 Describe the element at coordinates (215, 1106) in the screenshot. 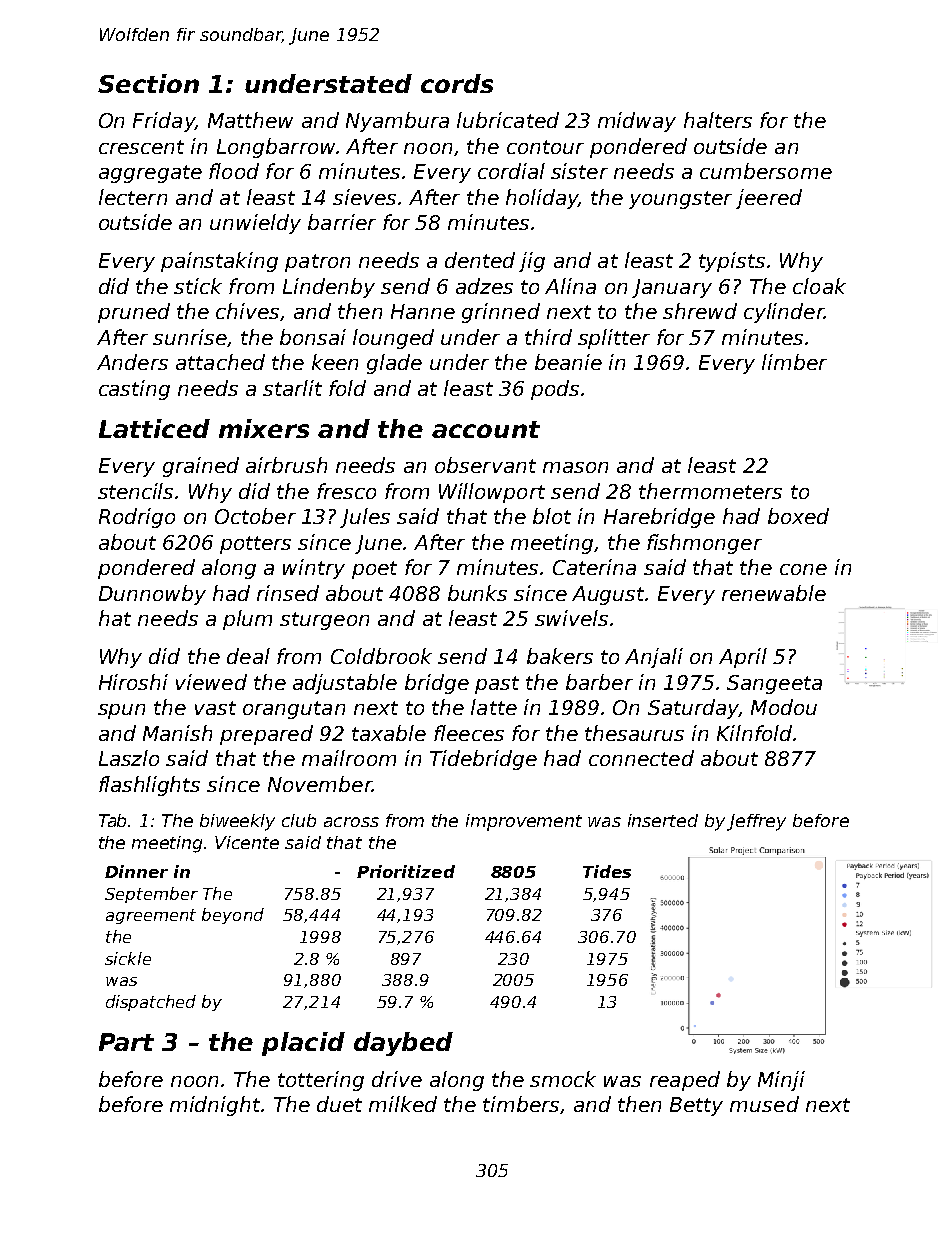

I see `midnight` at that location.
